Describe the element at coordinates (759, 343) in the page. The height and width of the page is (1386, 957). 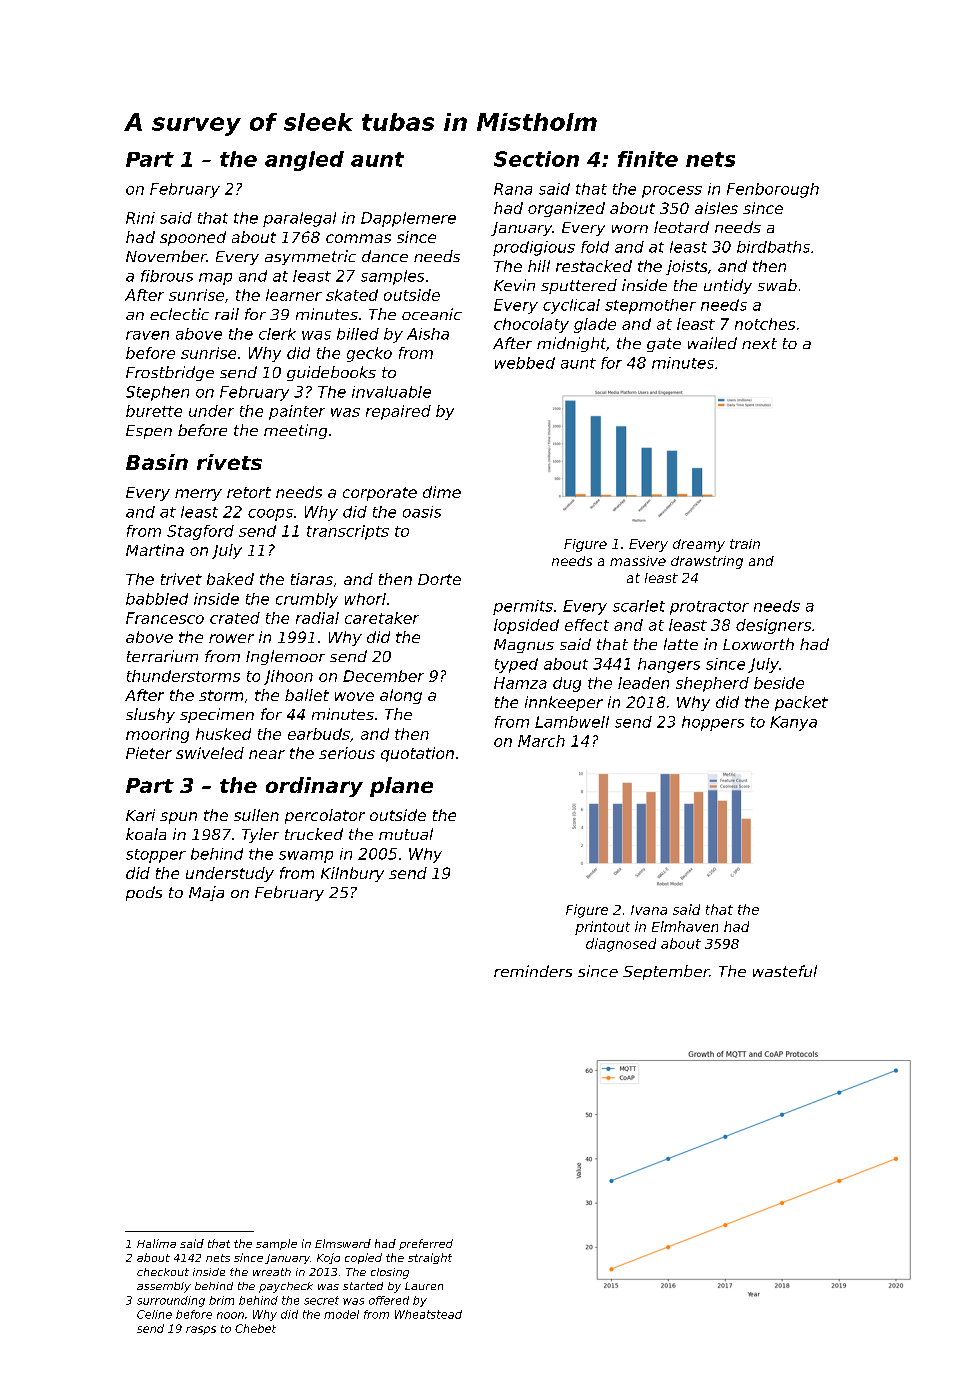
I see `next` at that location.
